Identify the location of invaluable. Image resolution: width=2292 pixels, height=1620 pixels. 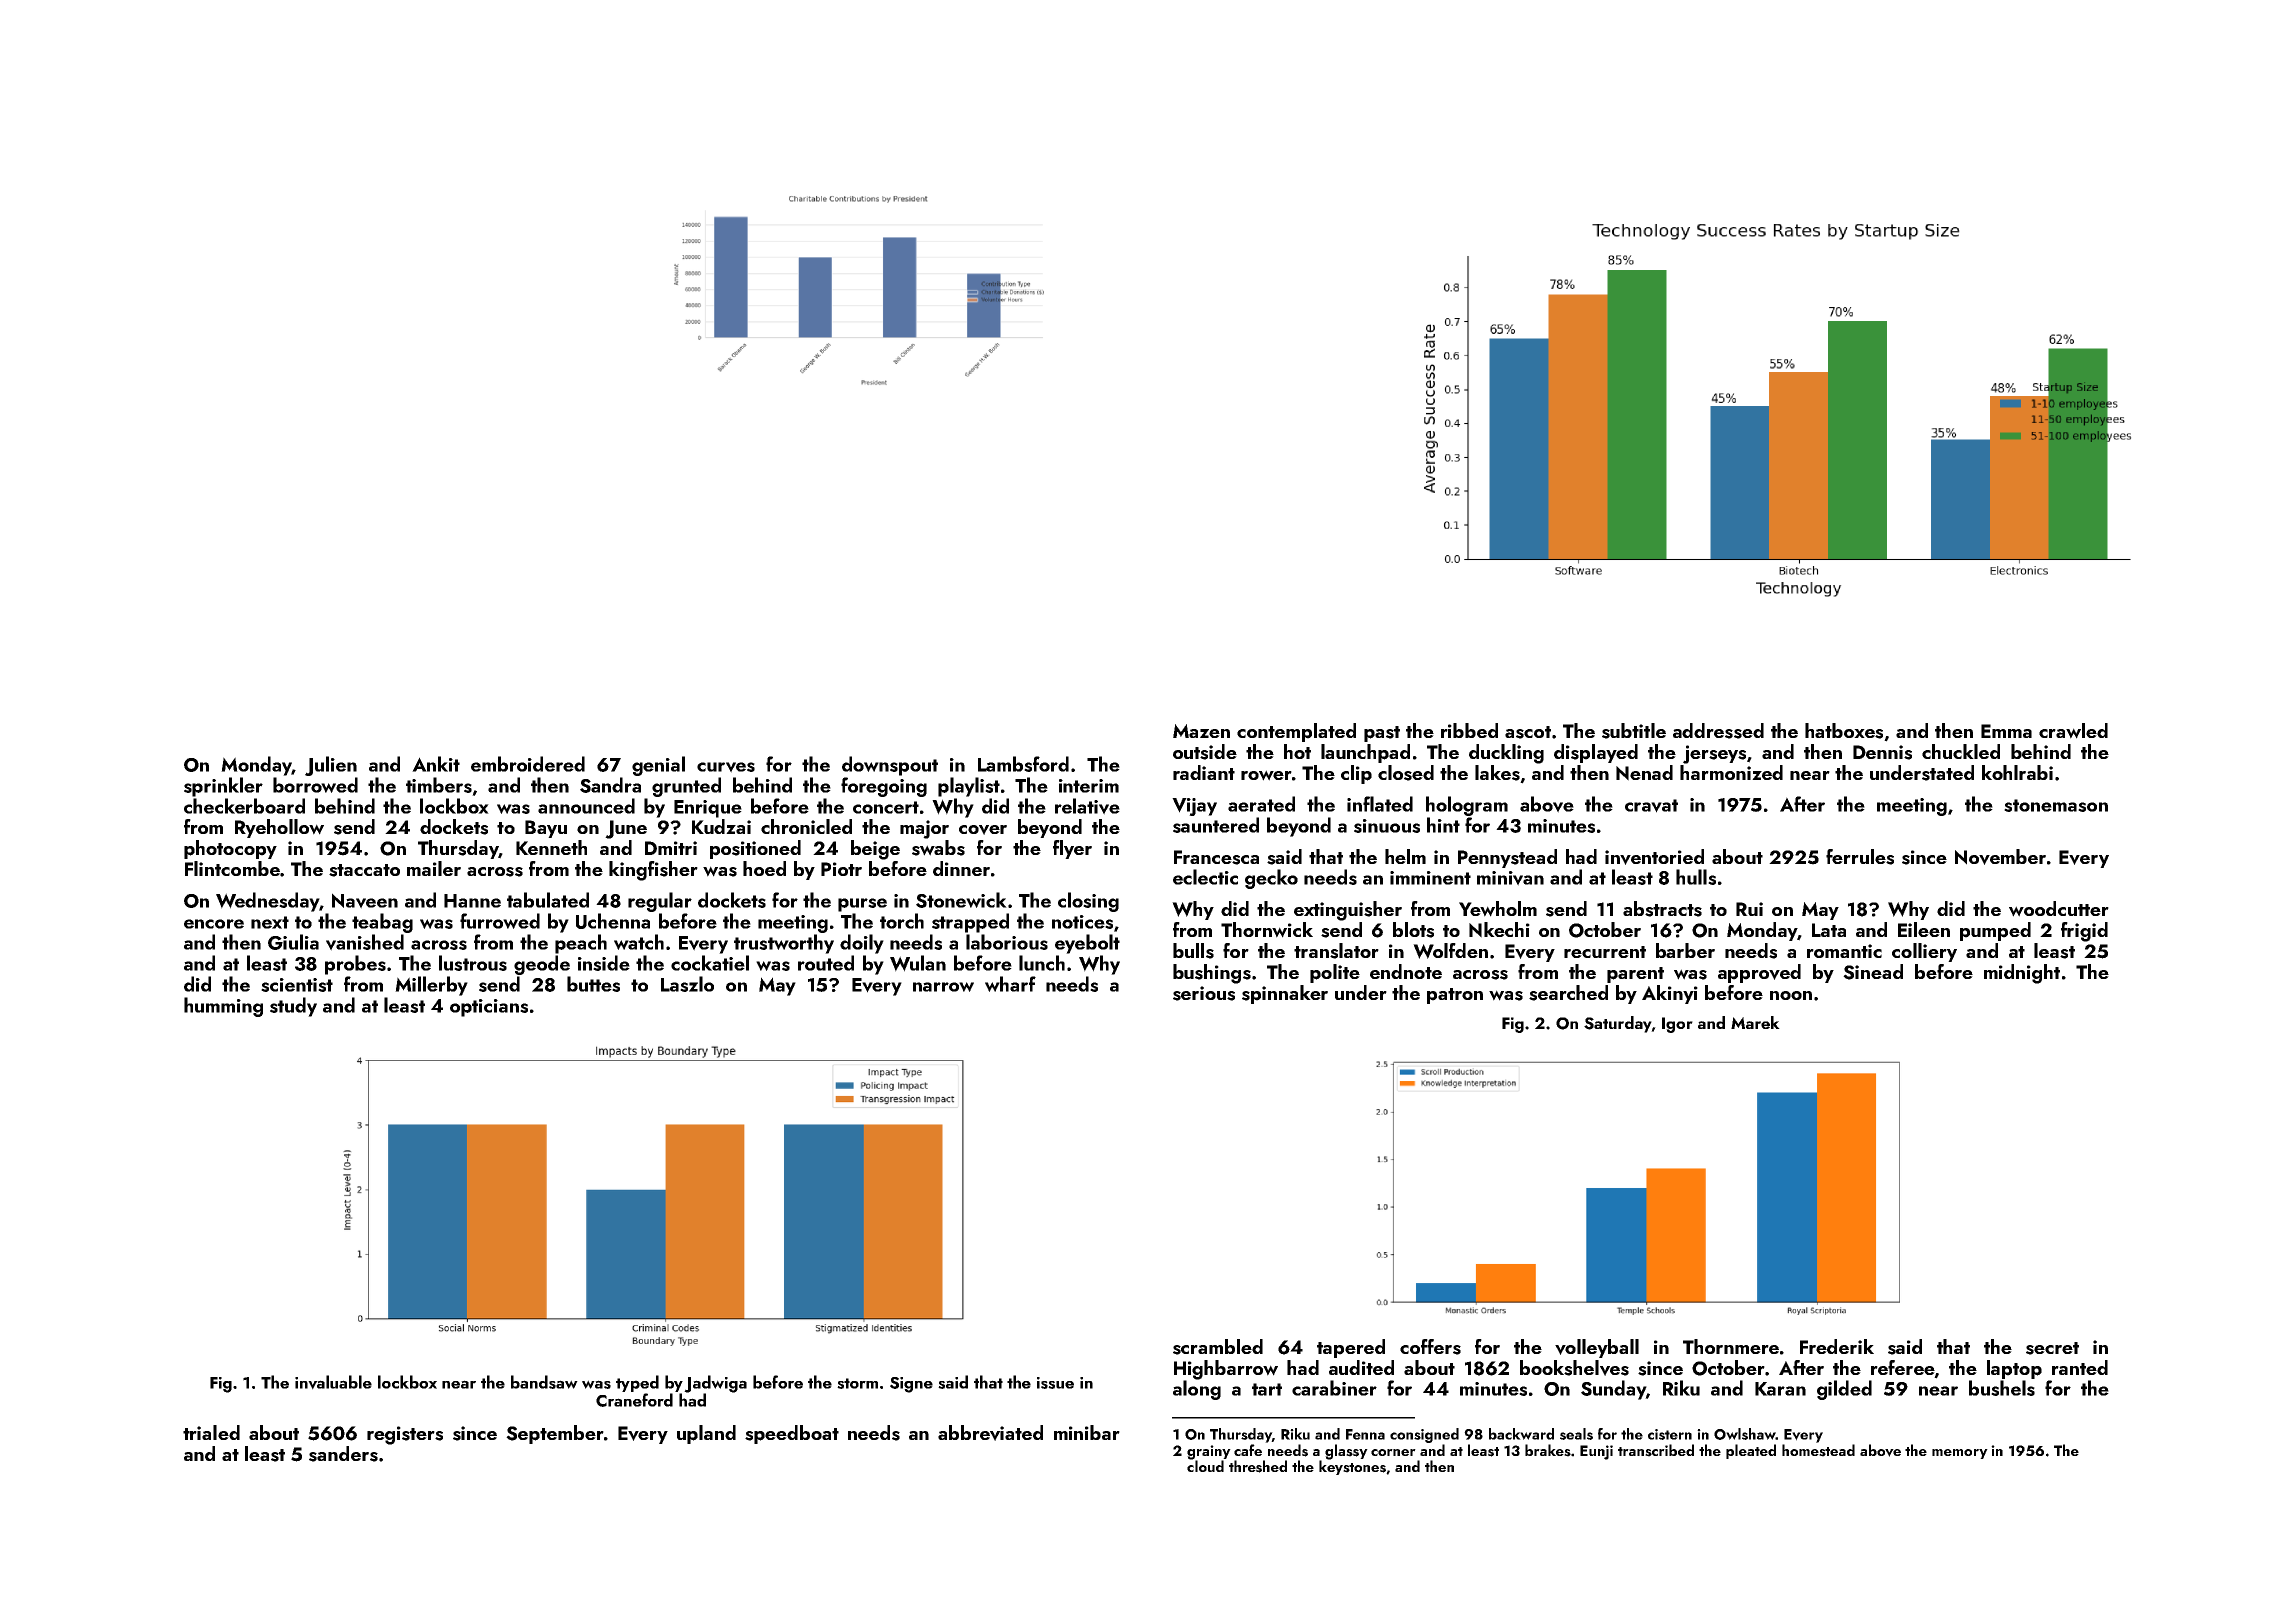
(333, 1382).
